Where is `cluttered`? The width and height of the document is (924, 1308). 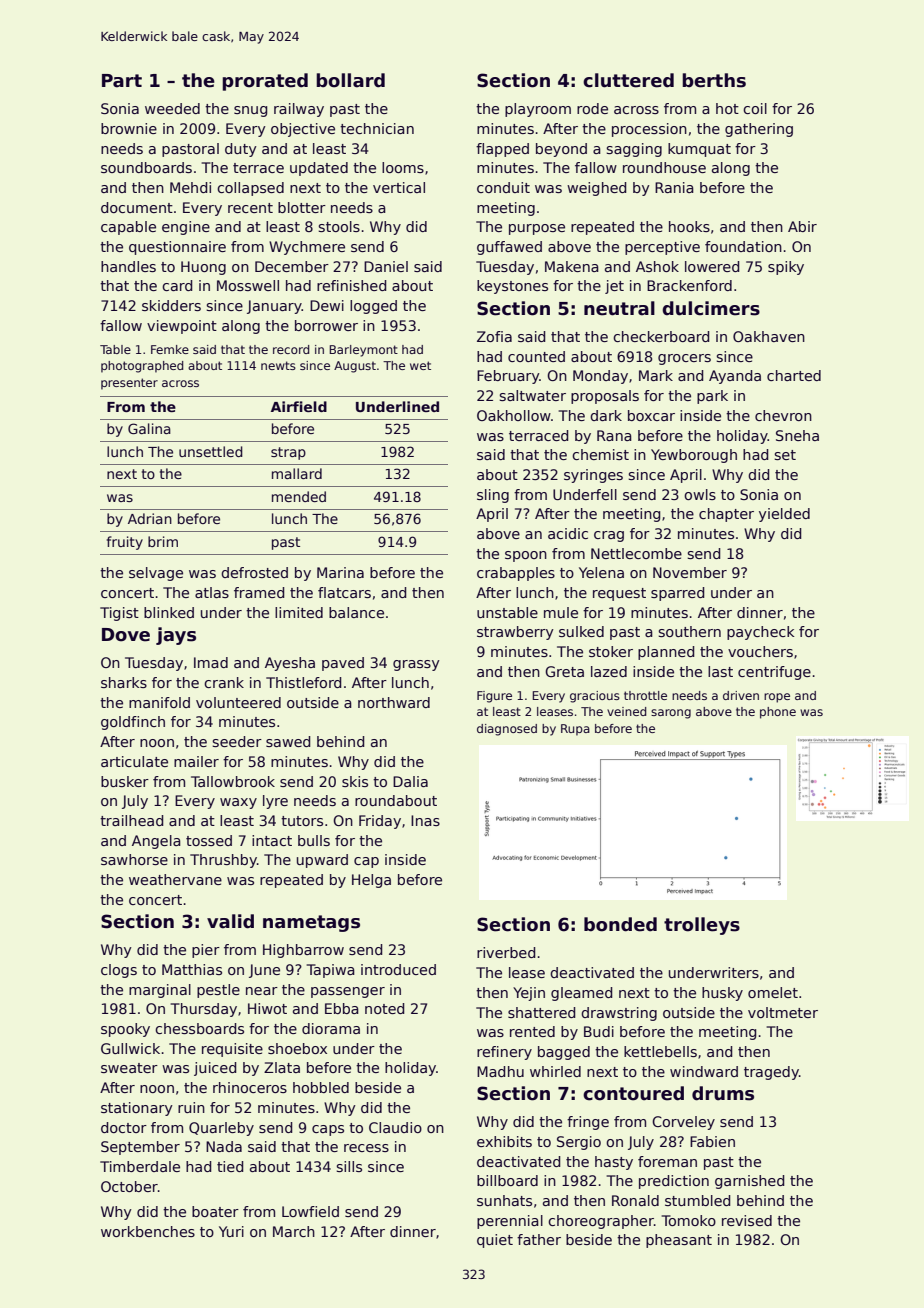
cluttered is located at coordinates (628, 80).
